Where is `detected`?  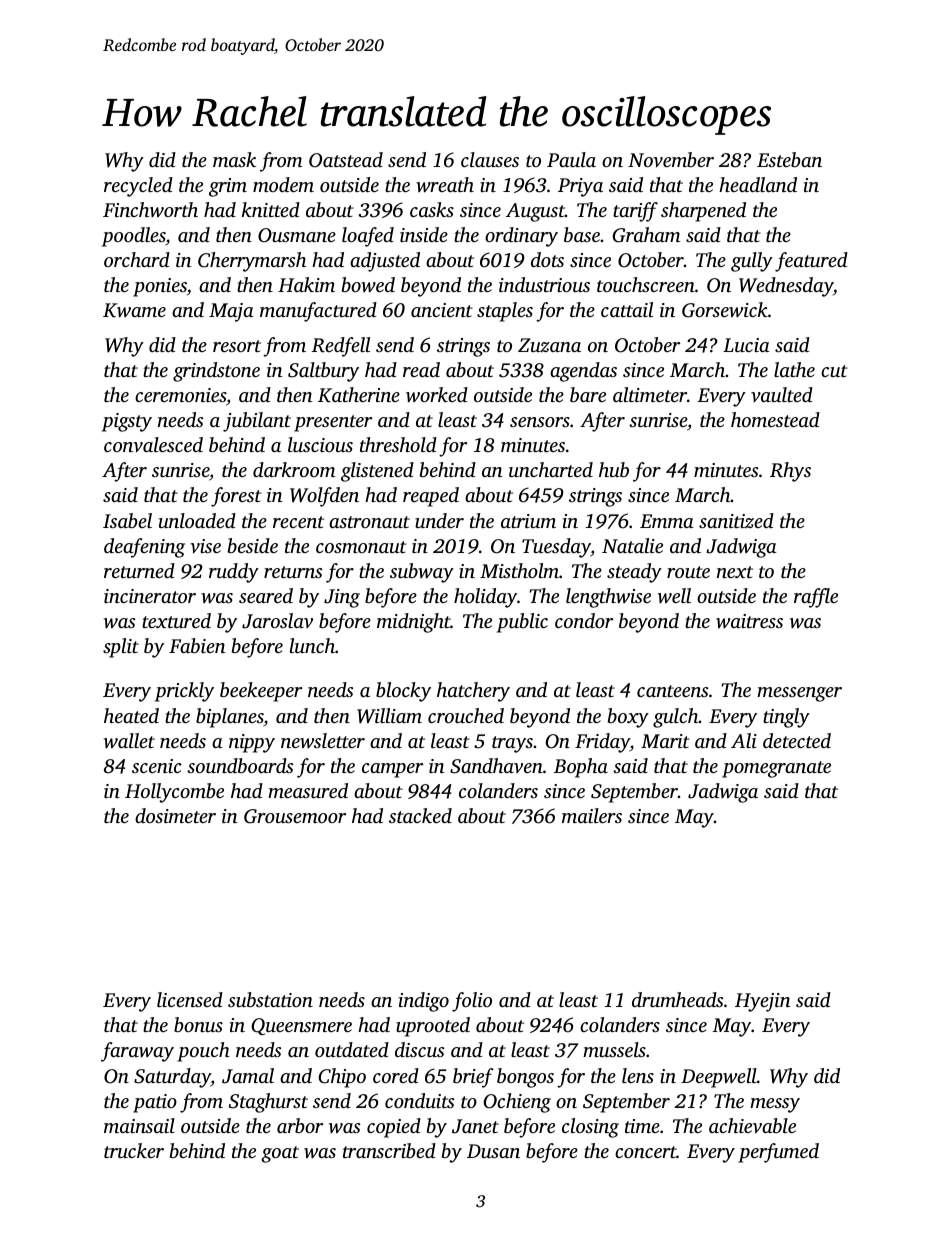 detected is located at coordinates (797, 740).
